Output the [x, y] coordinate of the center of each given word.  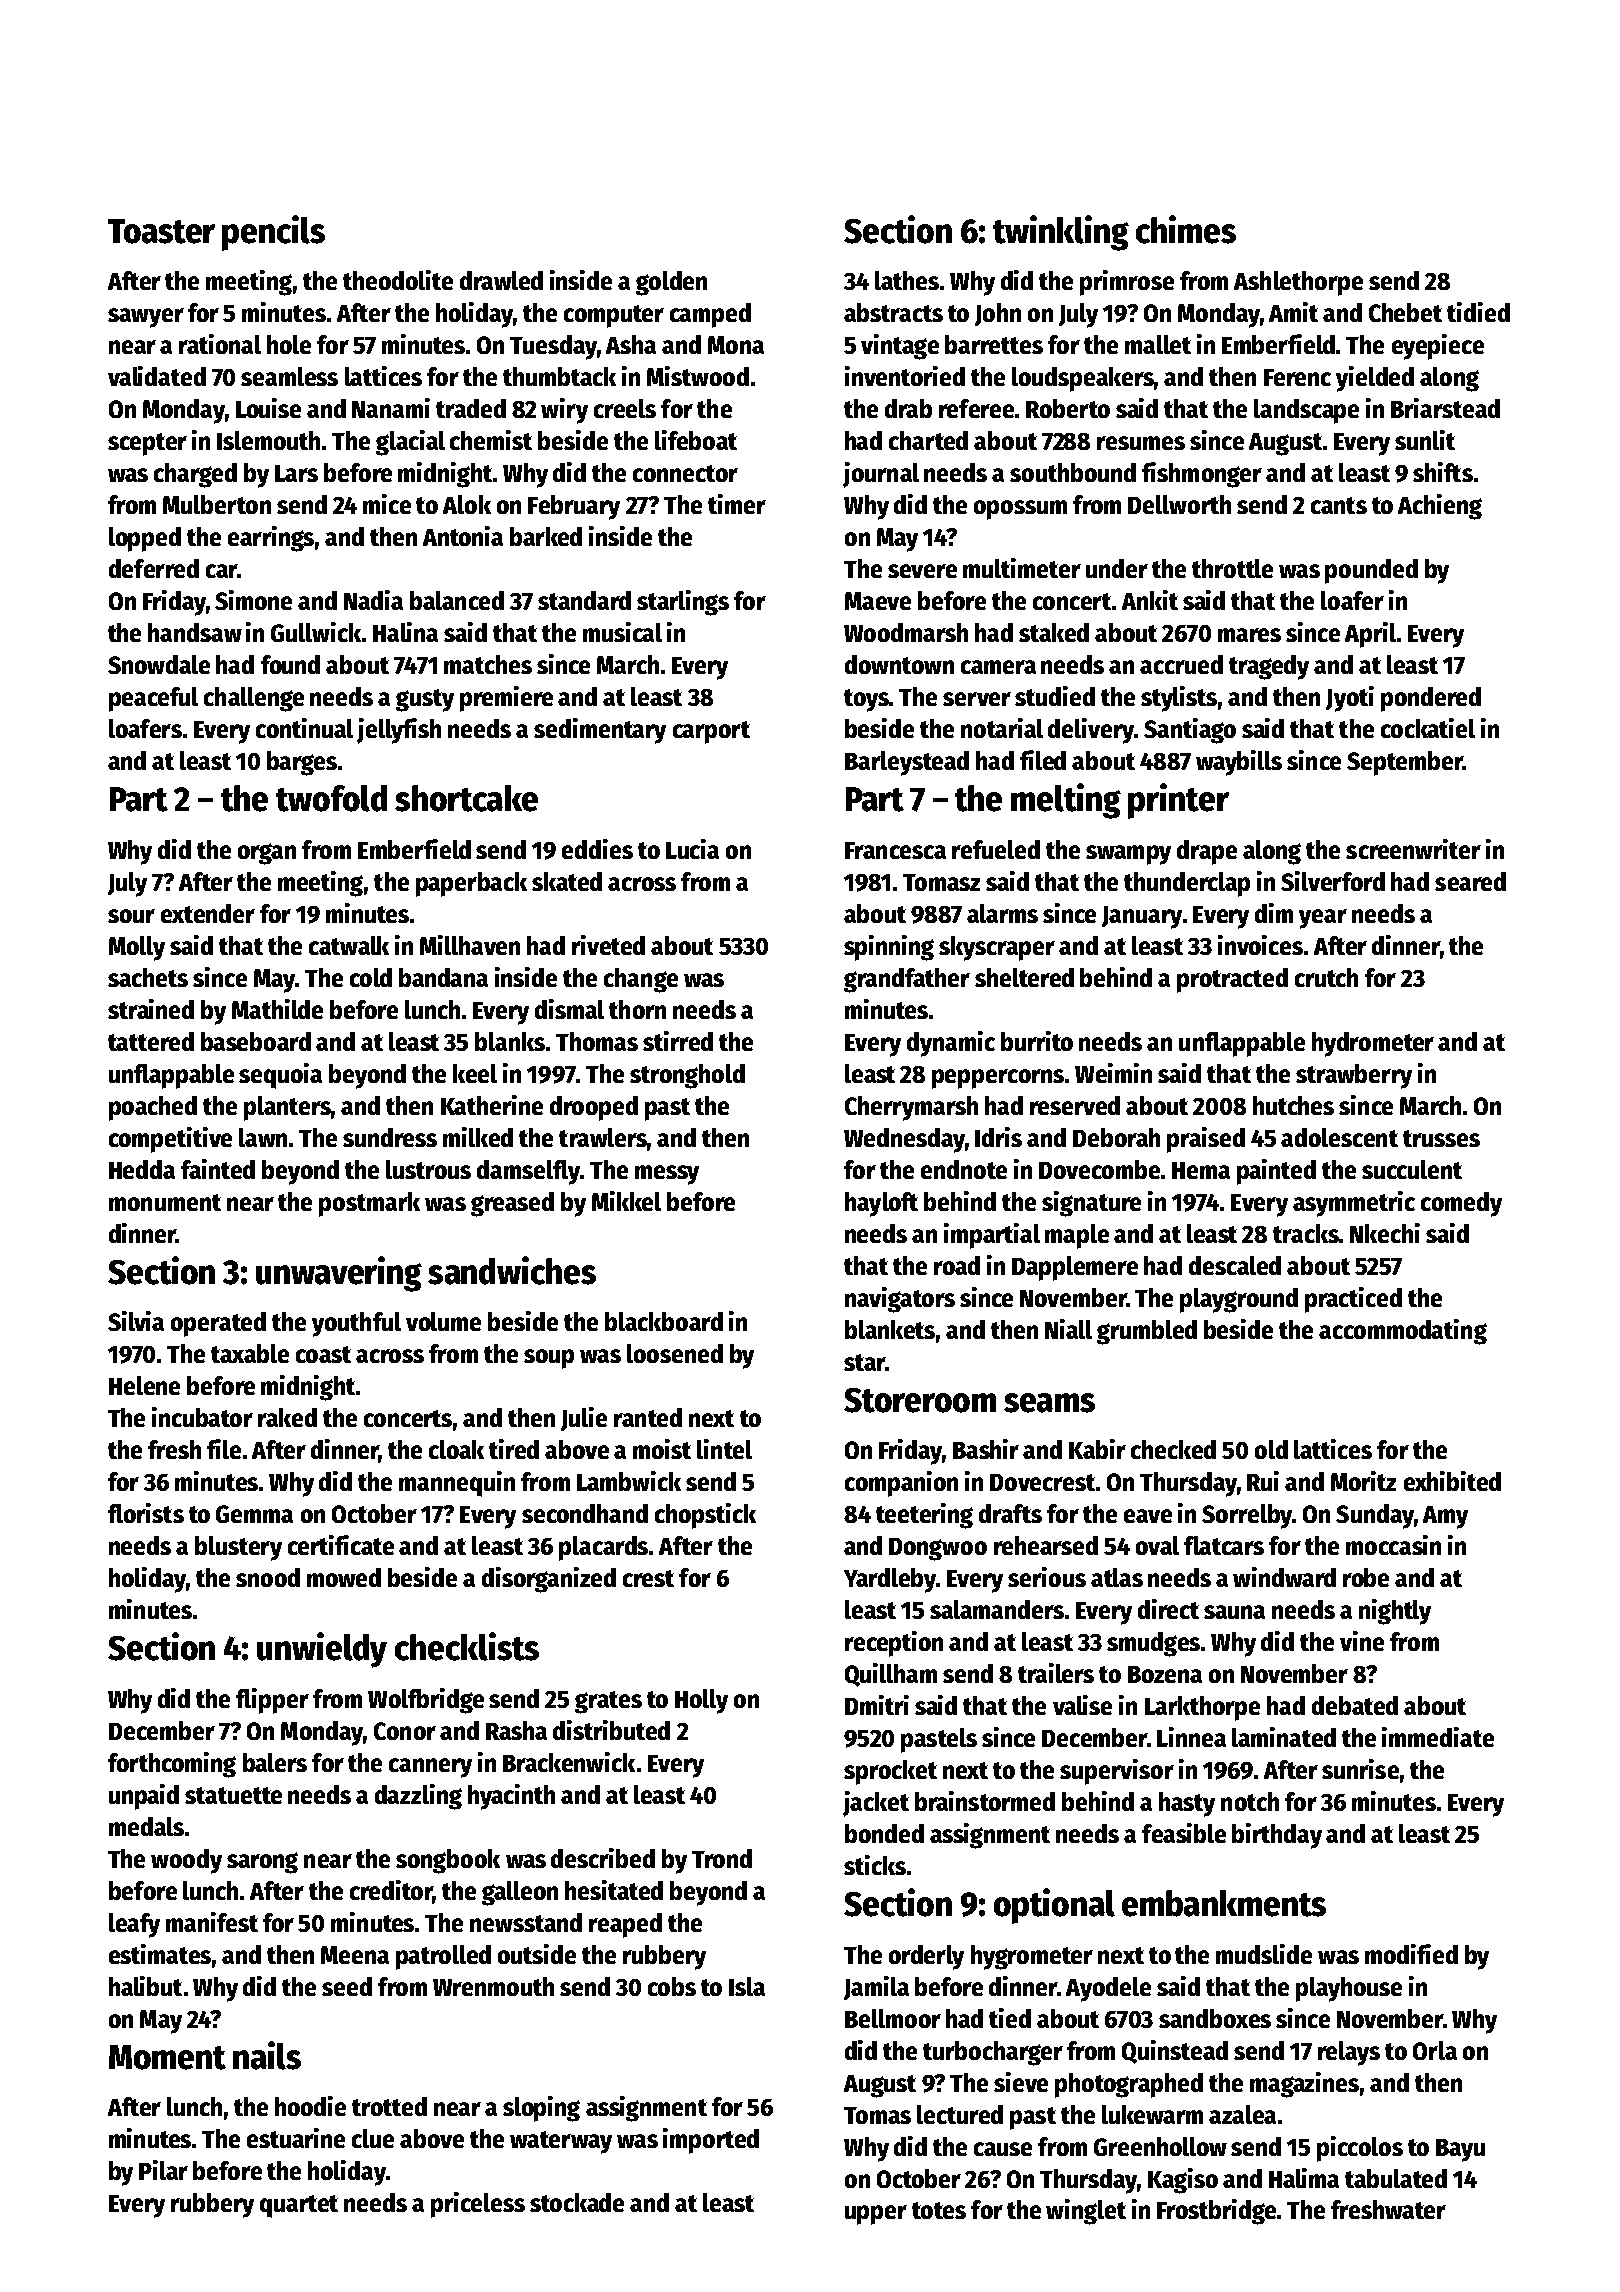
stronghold [687, 1076]
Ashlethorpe [1298, 283]
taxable [250, 1353]
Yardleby [890, 1580]
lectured [960, 2114]
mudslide [1264, 1954]
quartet [299, 2206]
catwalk [349, 945]
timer [737, 504]
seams [1049, 1403]
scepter [147, 444]
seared [1470, 881]
